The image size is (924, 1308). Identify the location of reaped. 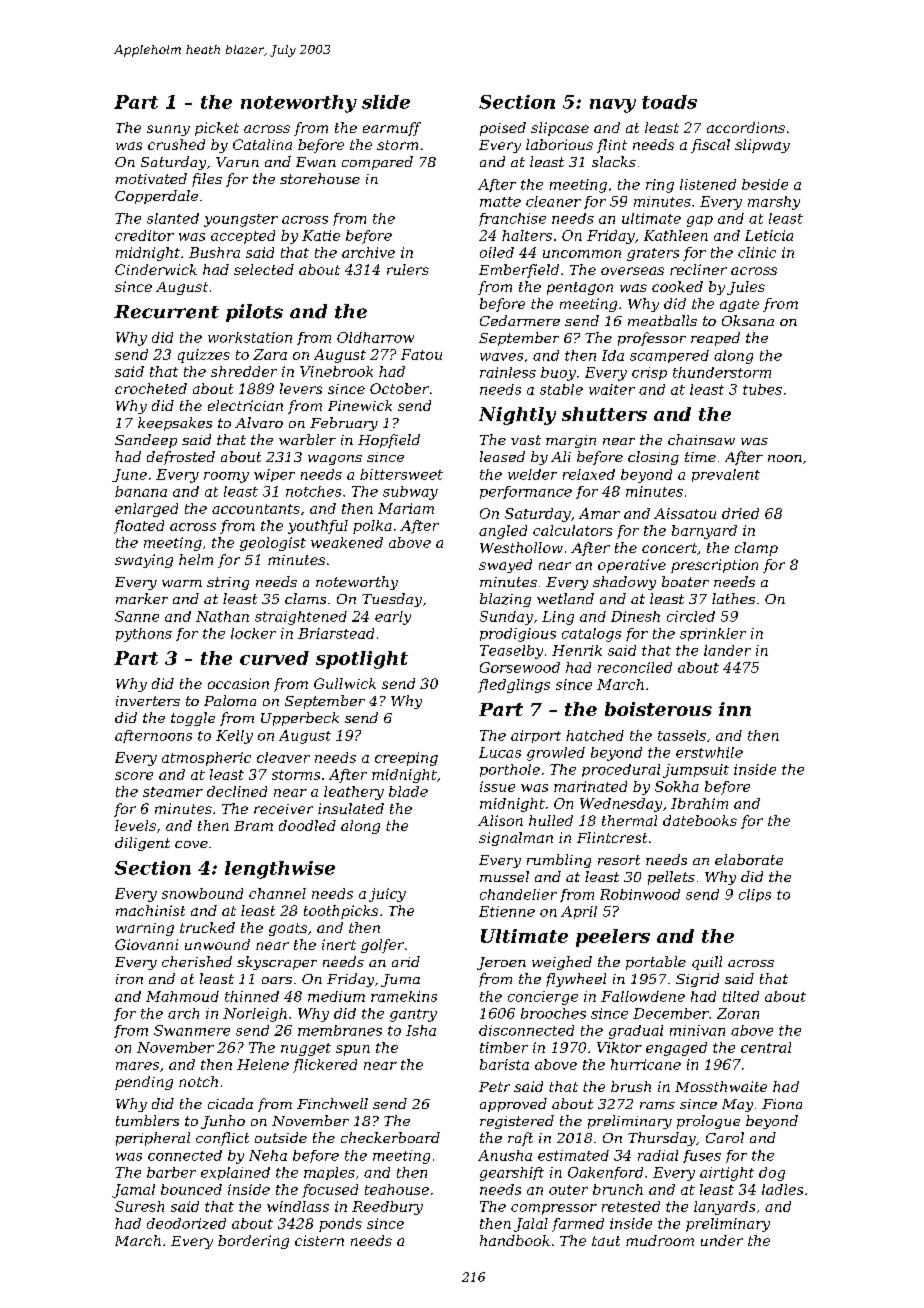
(715, 339).
